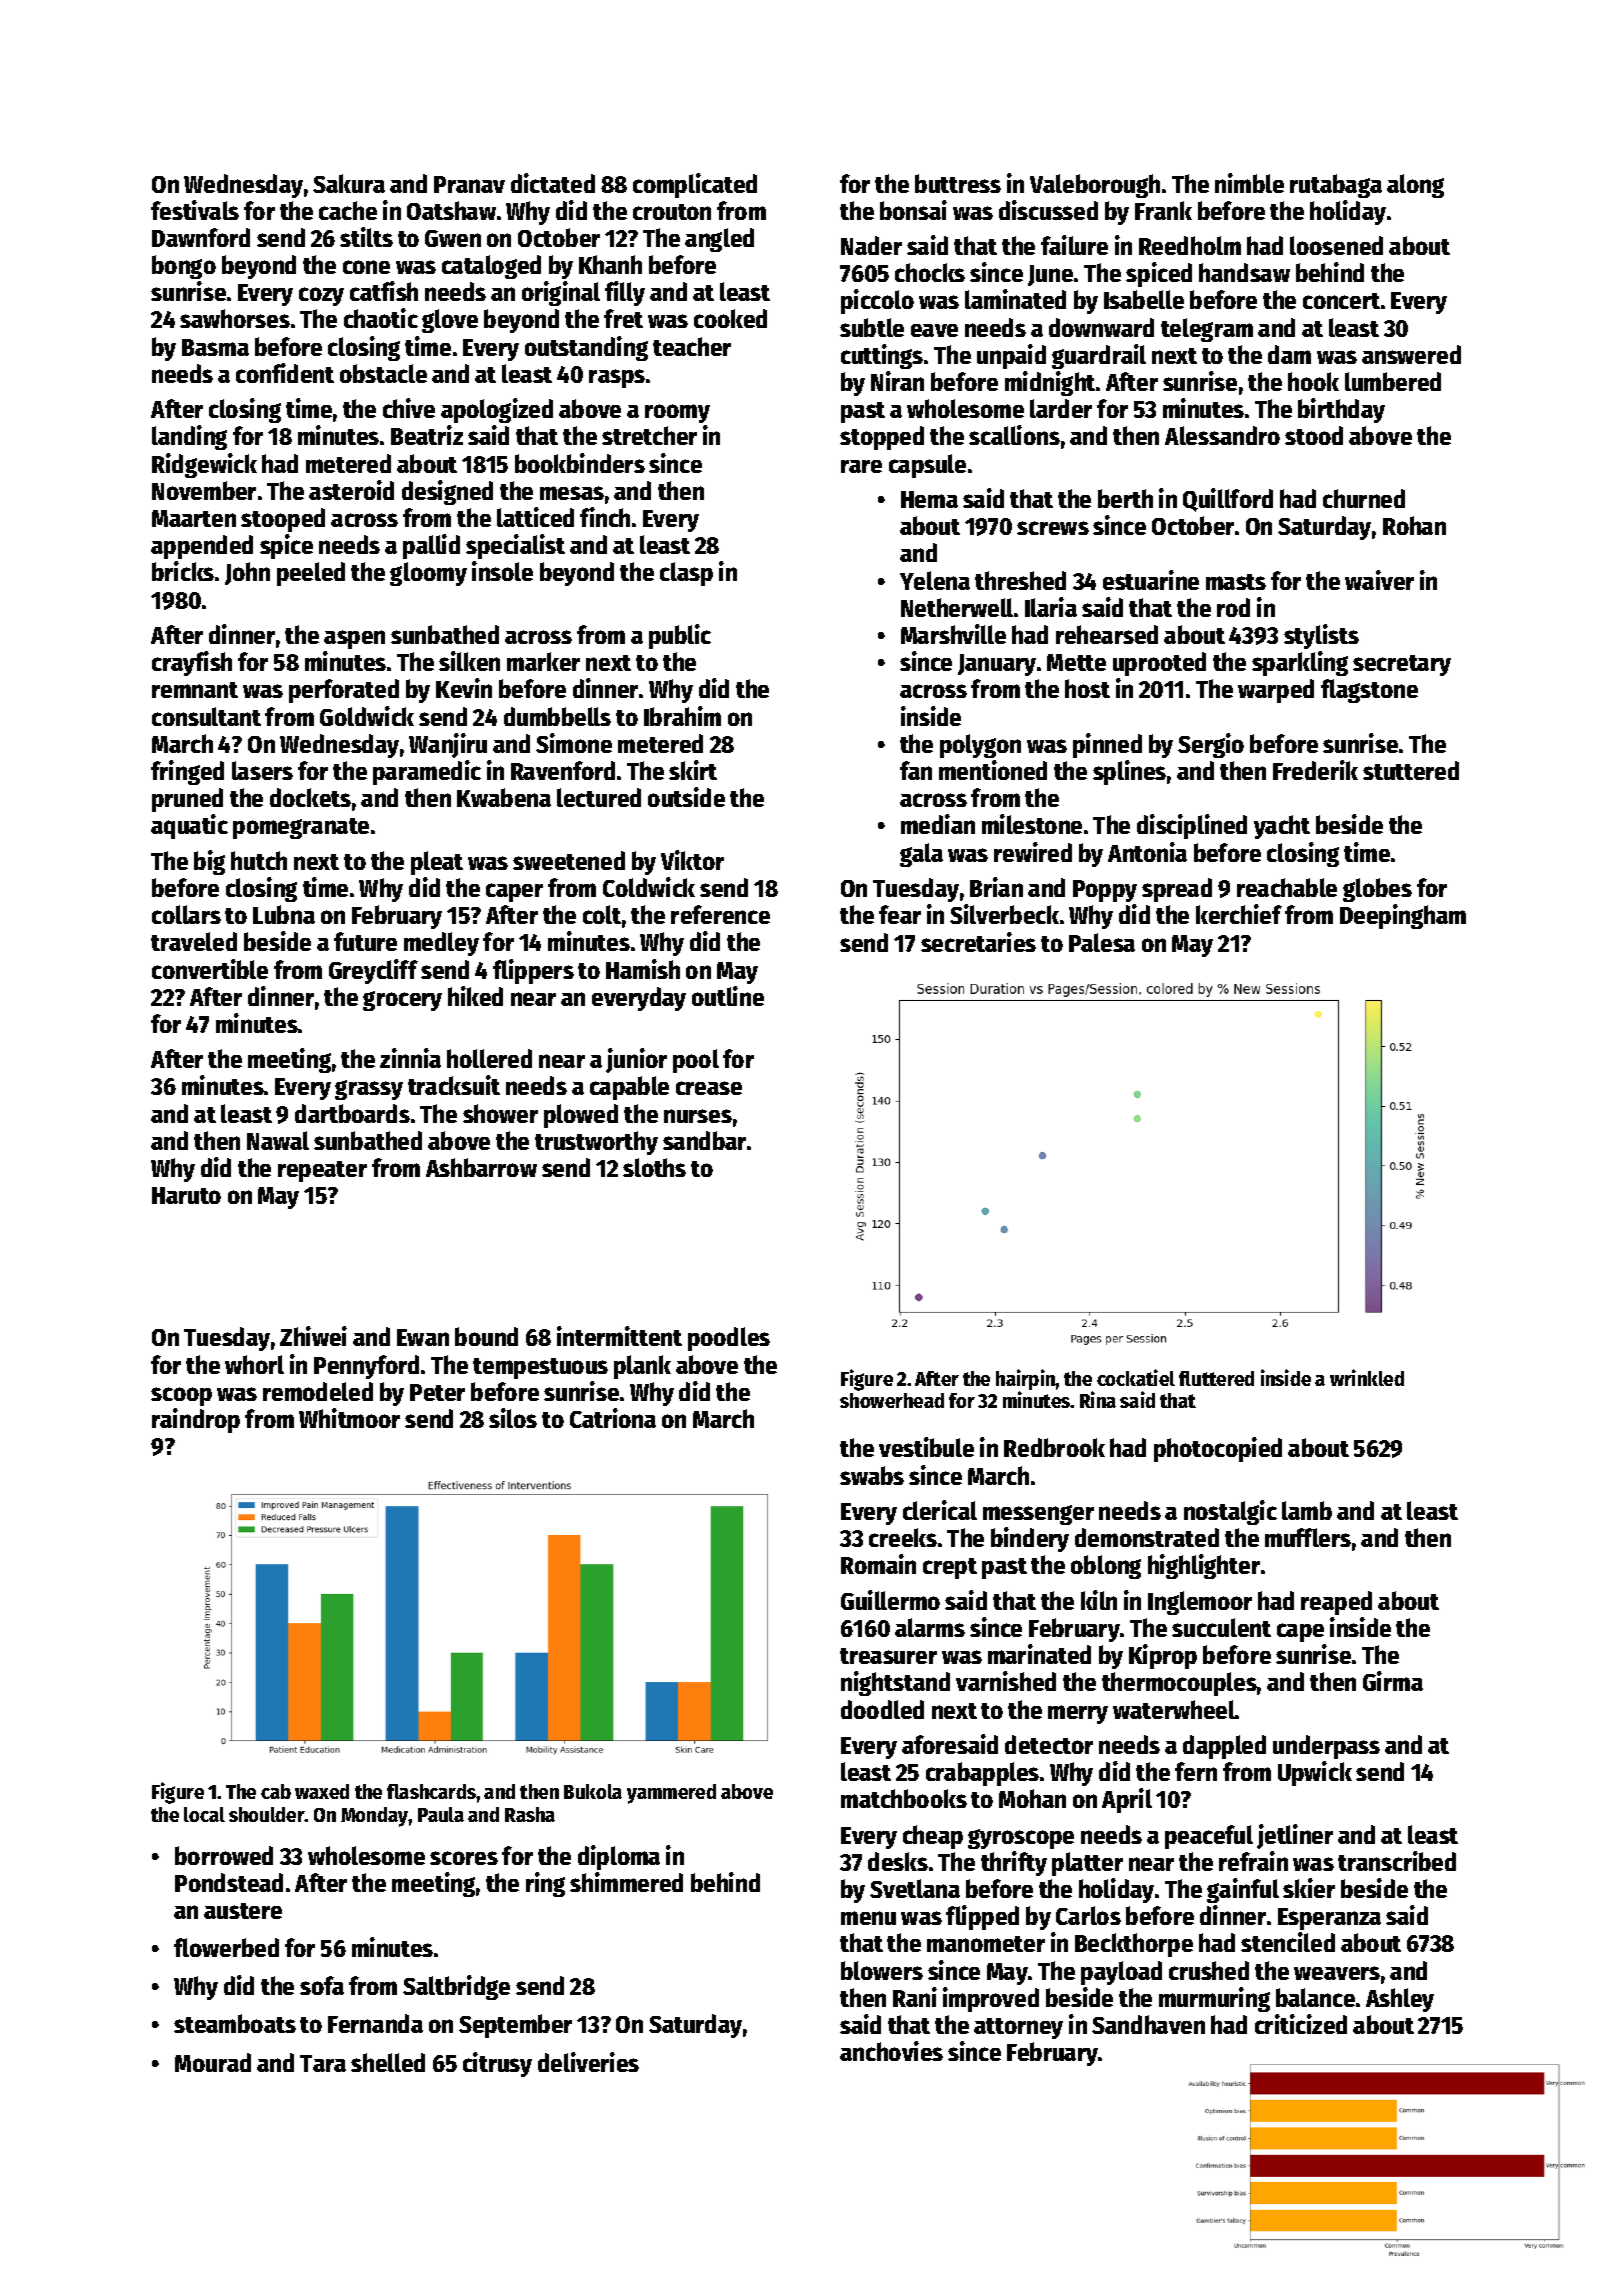 The image size is (1620, 2292). What do you see at coordinates (1159, 664) in the screenshot?
I see `uprooted` at bounding box center [1159, 664].
